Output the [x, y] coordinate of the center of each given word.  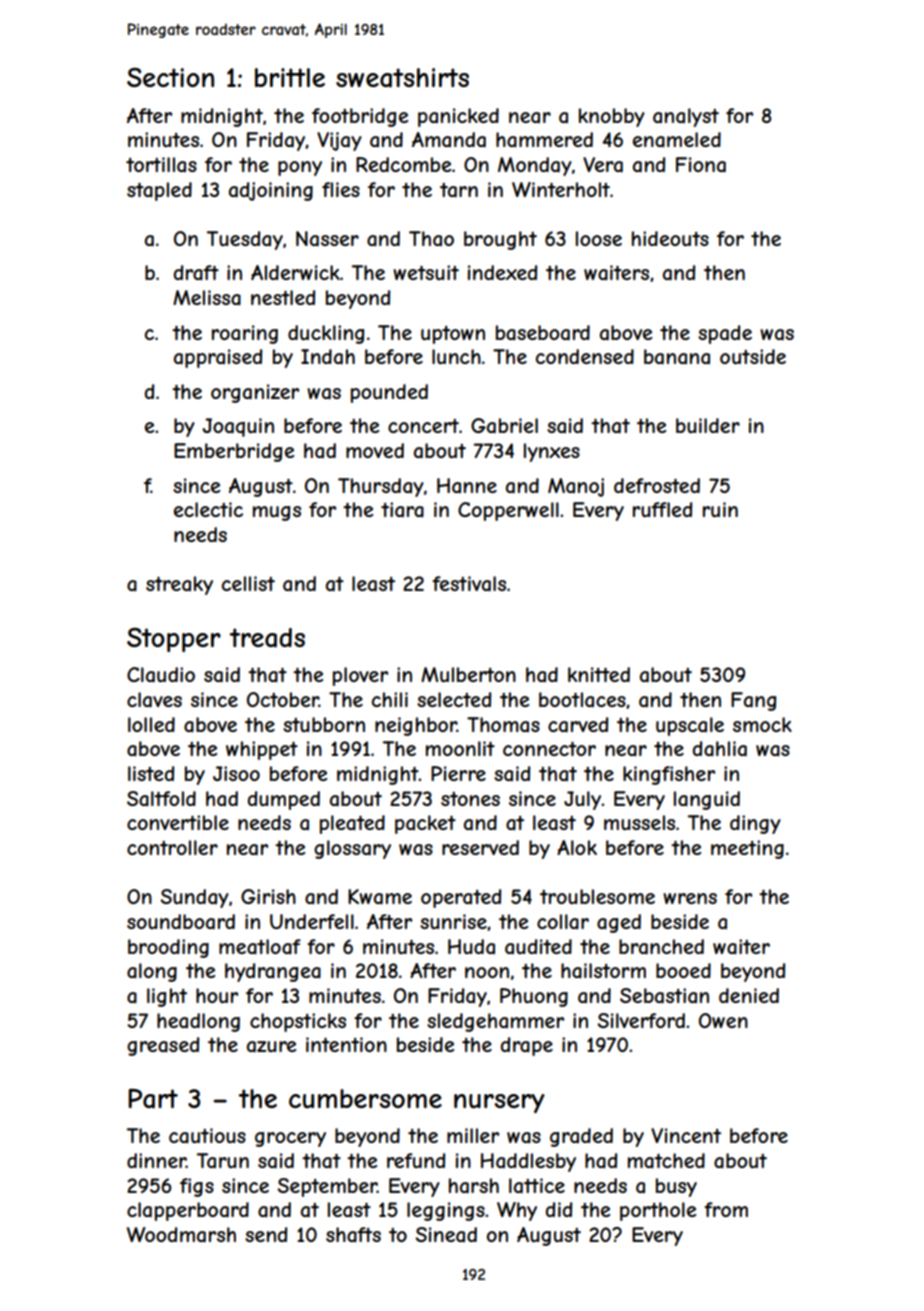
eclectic [208, 509]
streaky [179, 585]
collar [563, 922]
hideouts [670, 238]
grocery [290, 1139]
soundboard [181, 922]
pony [300, 168]
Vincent [686, 1135]
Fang [753, 701]
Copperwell [508, 511]
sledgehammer [495, 1022]
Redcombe [403, 164]
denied [749, 995]
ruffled [662, 509]
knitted [599, 674]
